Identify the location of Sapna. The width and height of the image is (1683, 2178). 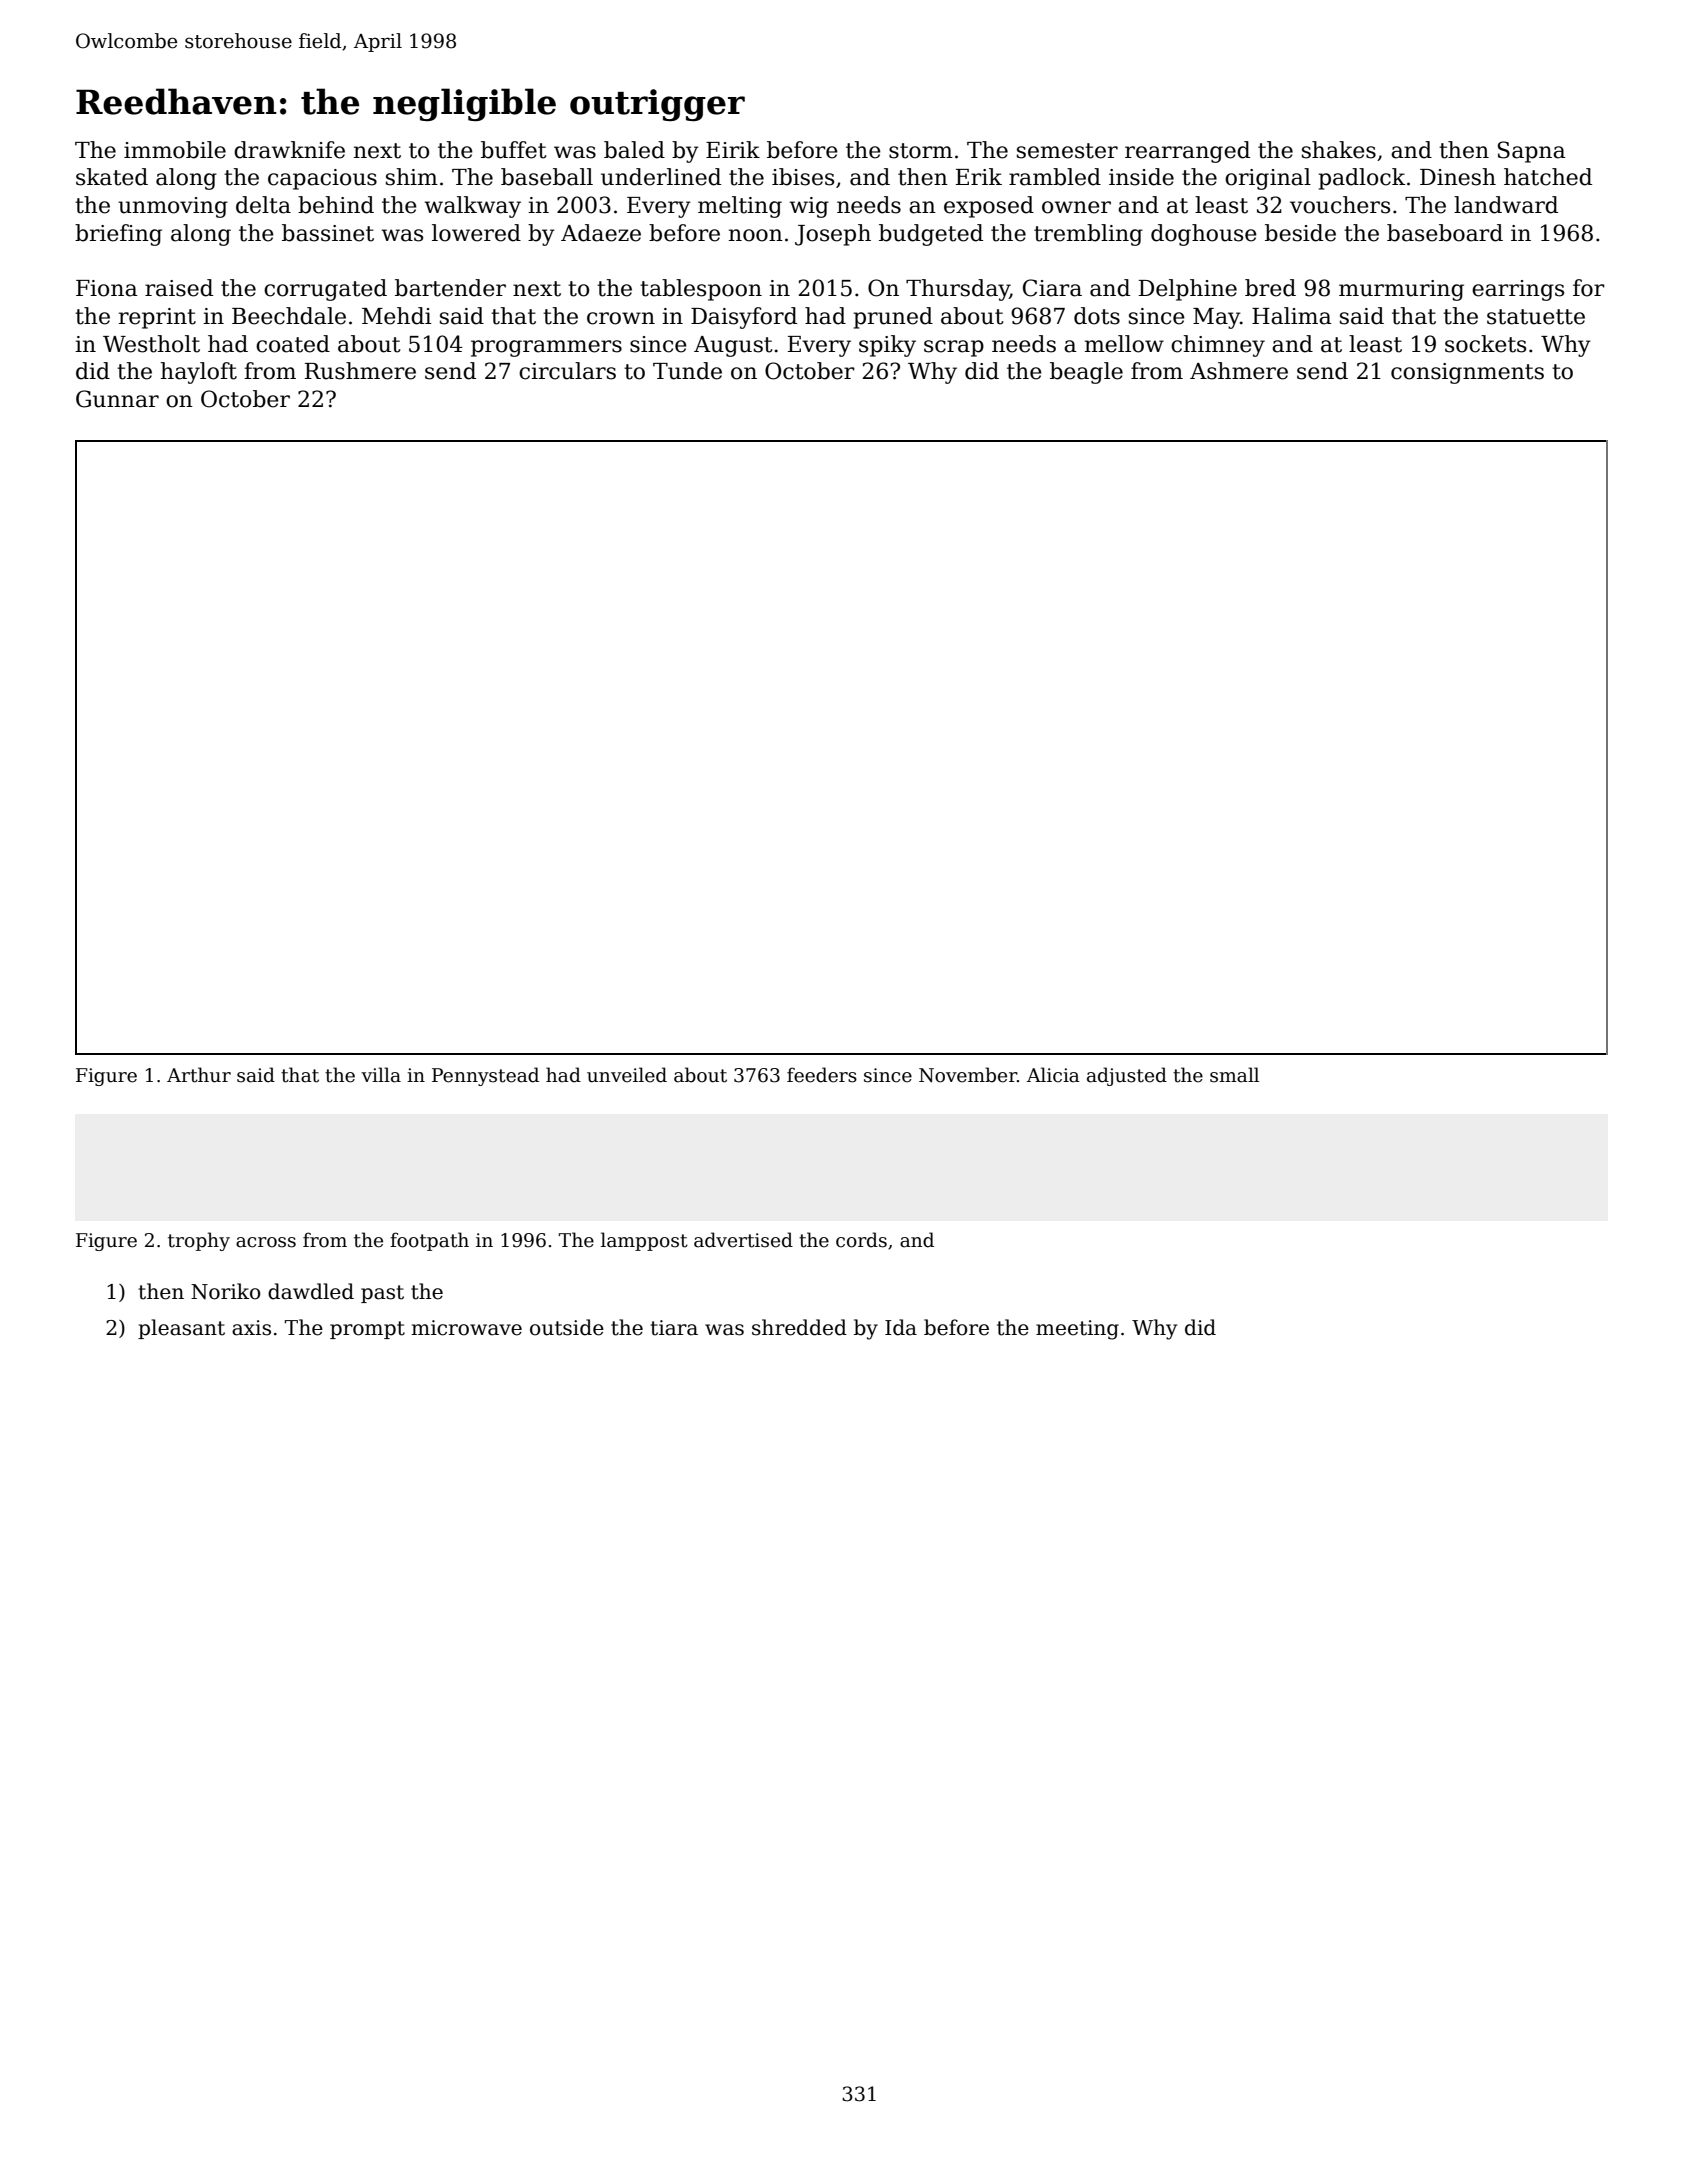
(1532, 152).
